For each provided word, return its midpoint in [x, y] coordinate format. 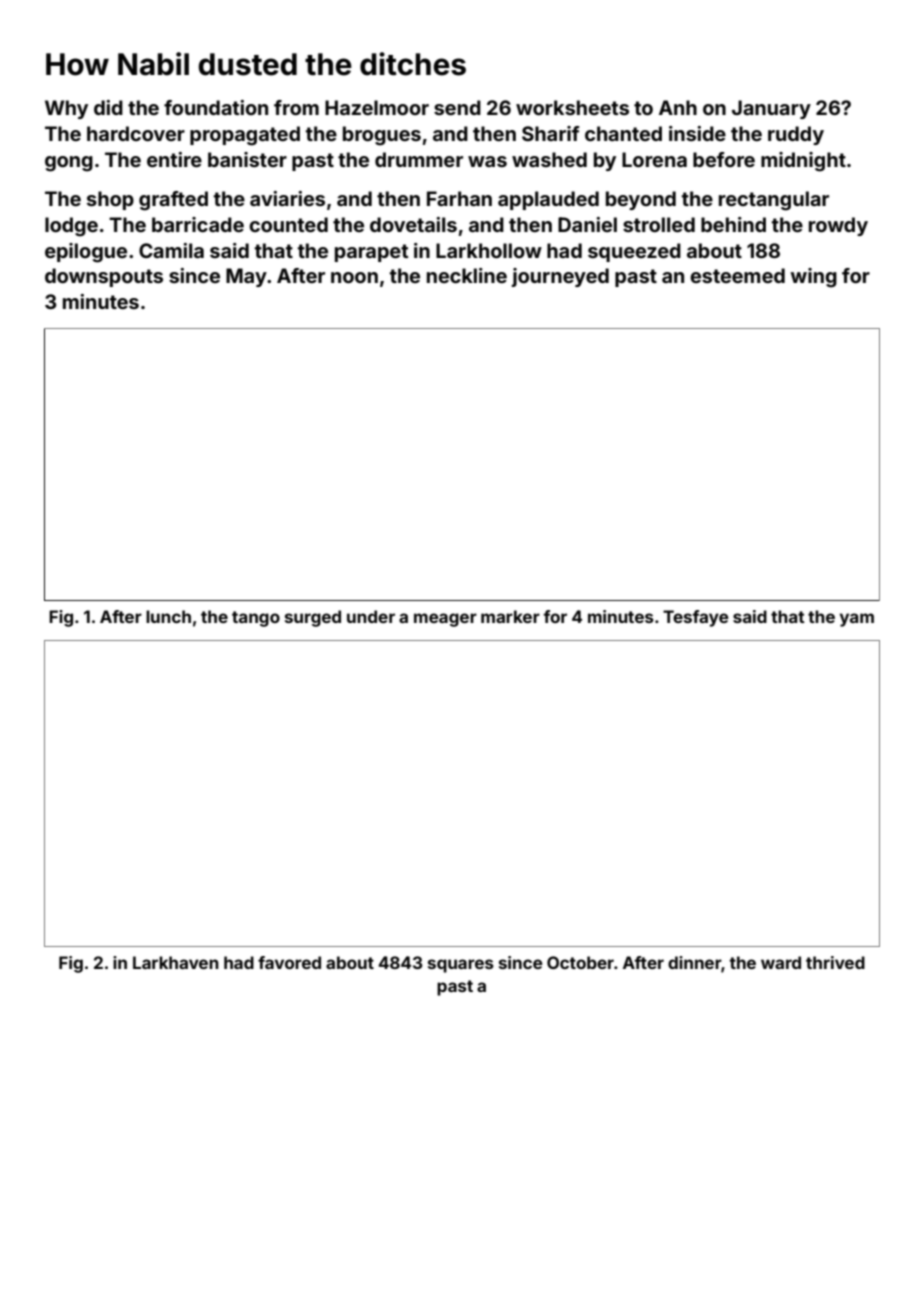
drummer [419, 159]
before [724, 159]
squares [461, 966]
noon [354, 277]
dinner [694, 962]
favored [289, 962]
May [246, 277]
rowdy [838, 226]
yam [857, 620]
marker [510, 616]
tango [256, 619]
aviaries [287, 198]
